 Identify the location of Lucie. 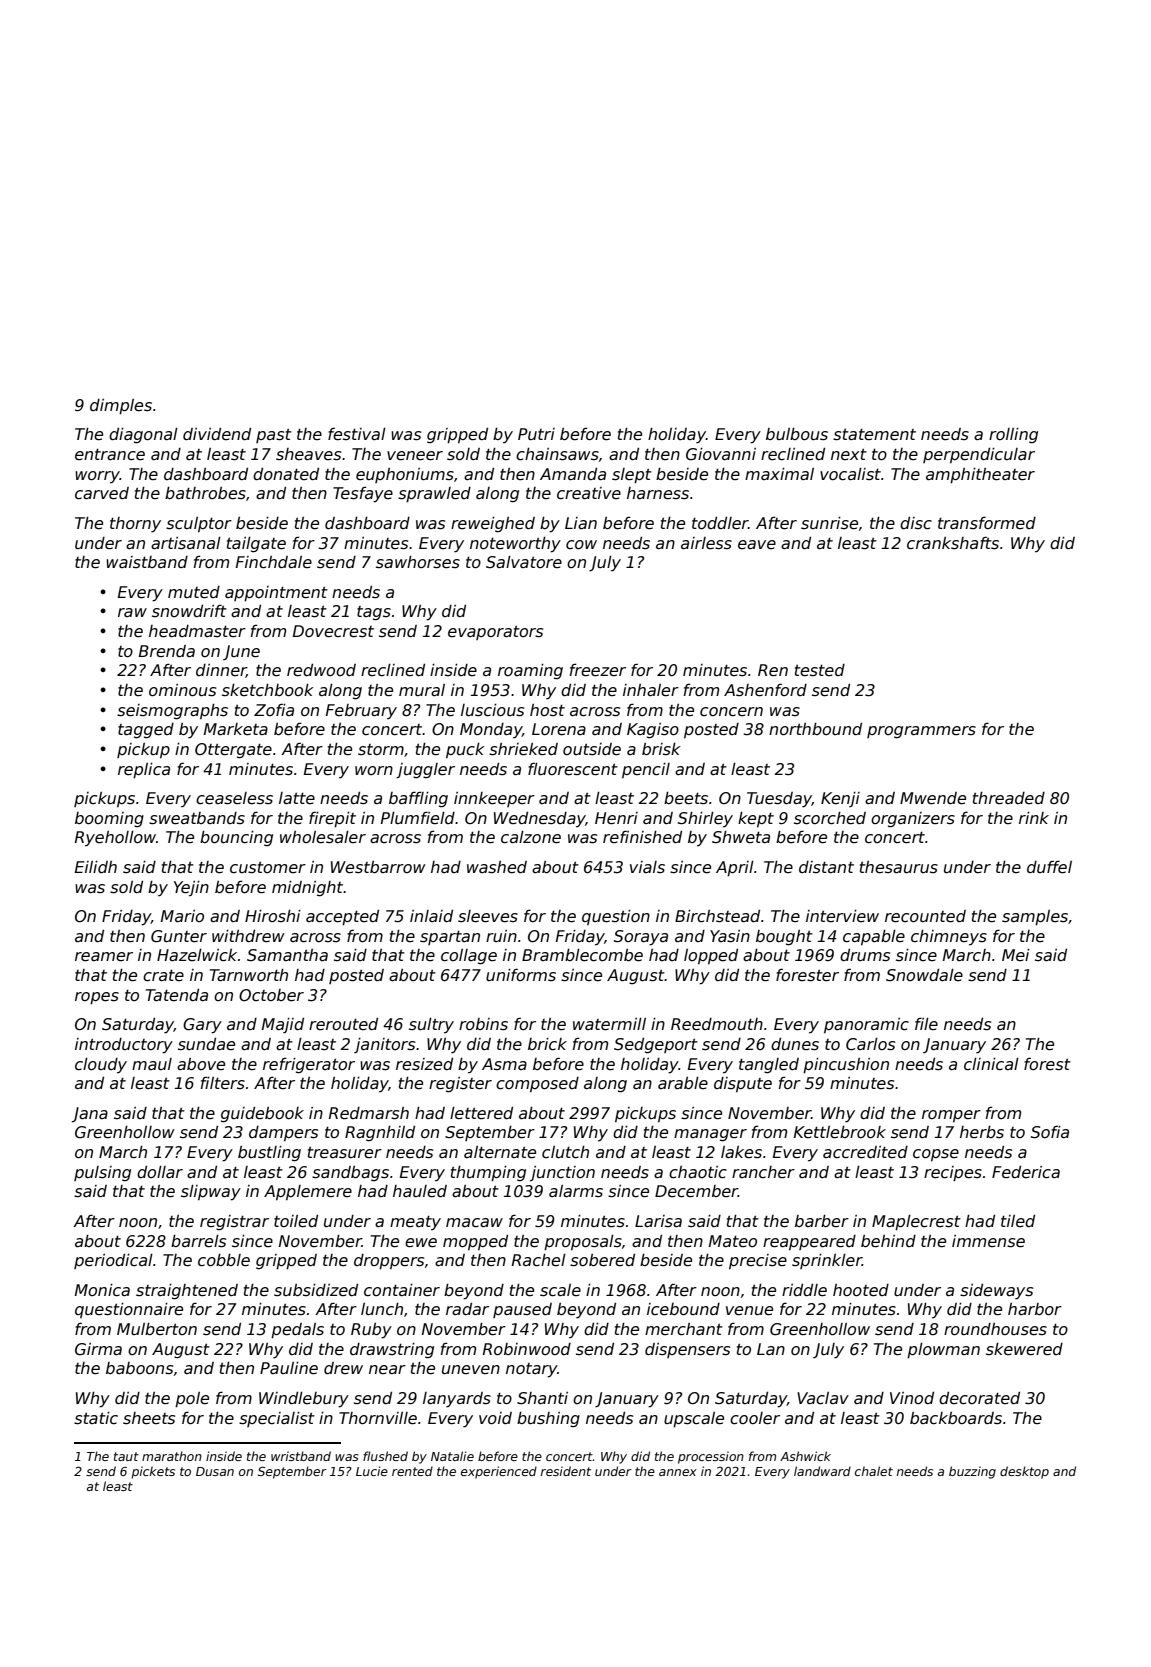
(372, 1471).
